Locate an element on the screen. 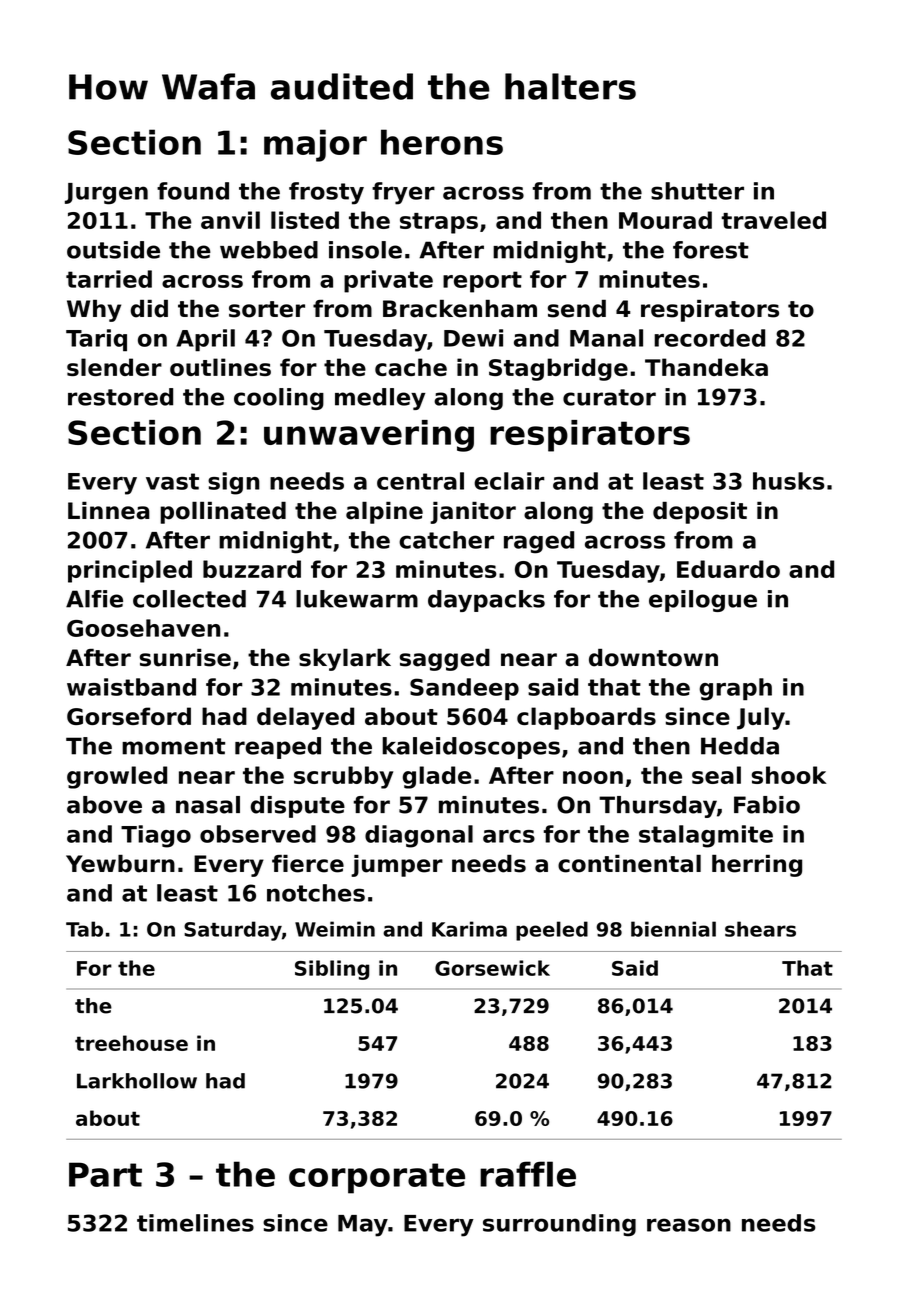 The height and width of the screenshot is (1316, 908). May is located at coordinates (363, 1226).
